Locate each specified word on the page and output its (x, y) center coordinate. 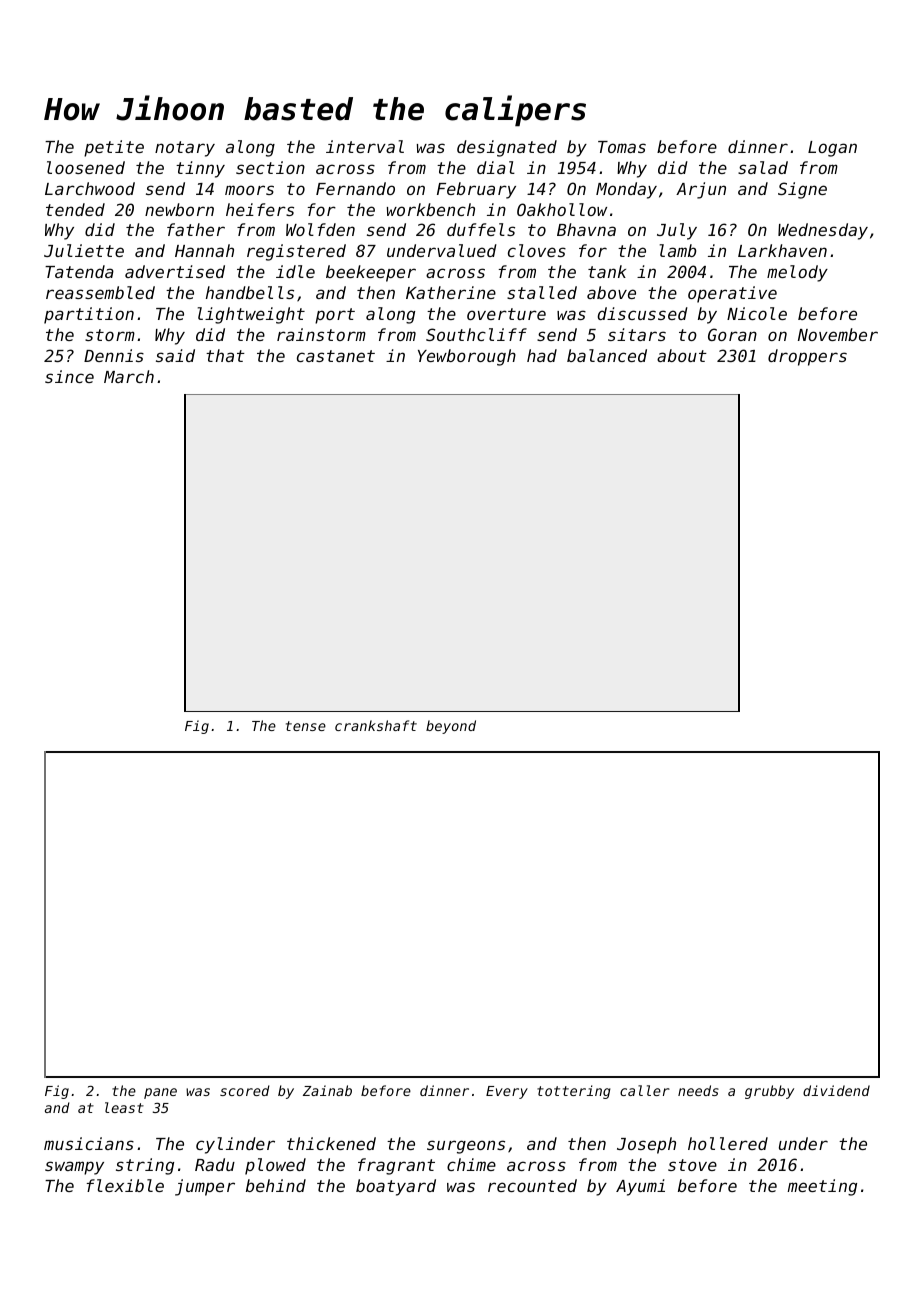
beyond (451, 727)
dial (496, 167)
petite (114, 148)
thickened (331, 1143)
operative (732, 294)
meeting (822, 1187)
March (129, 376)
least (124, 1107)
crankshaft (376, 725)
